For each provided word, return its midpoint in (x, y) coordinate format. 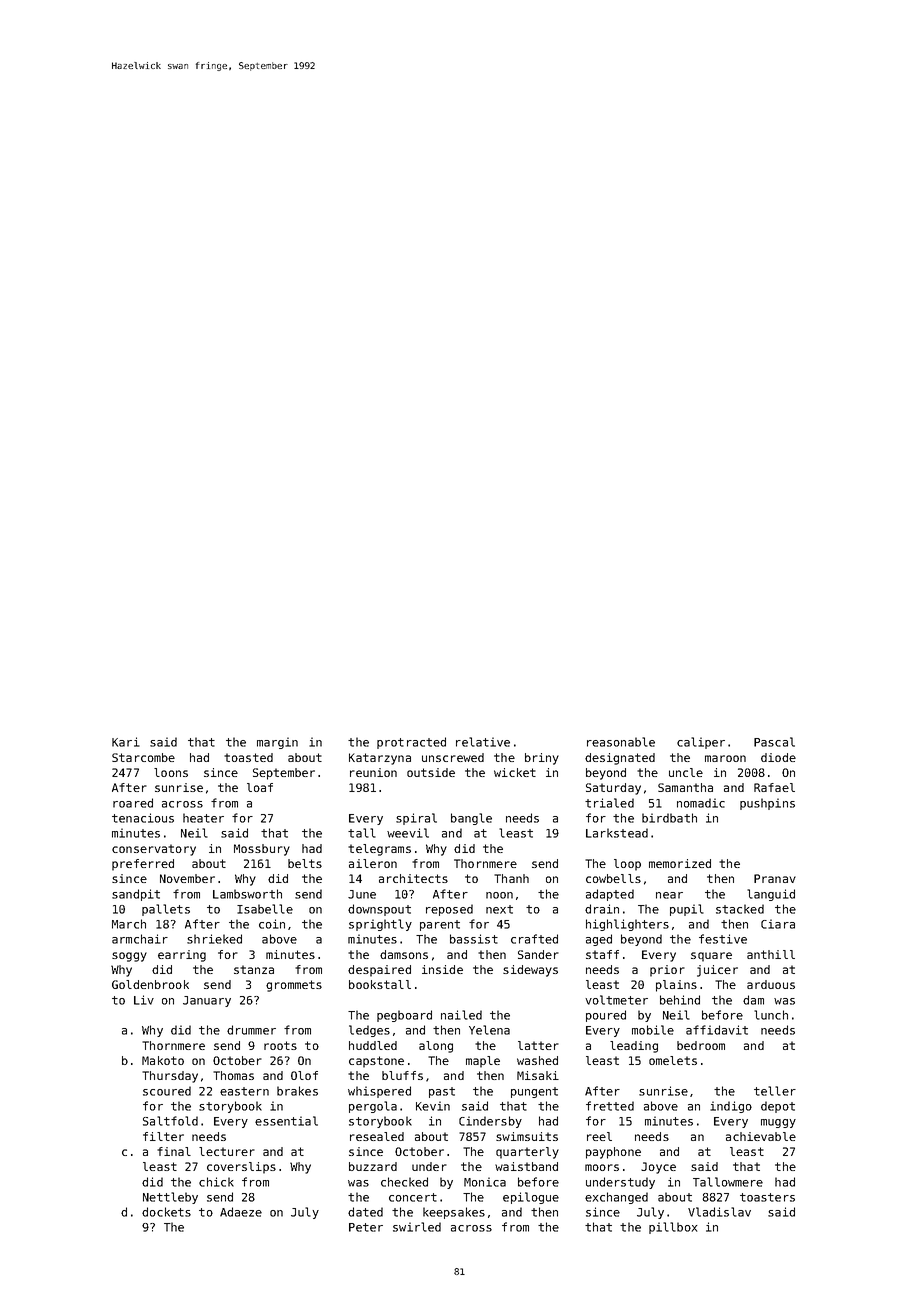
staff (602, 954)
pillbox (673, 1228)
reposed (449, 910)
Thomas (233, 1075)
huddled (373, 1045)
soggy (129, 957)
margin (277, 743)
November (187, 878)
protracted (411, 743)
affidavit (717, 1030)
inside (442, 969)
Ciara (778, 924)
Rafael (774, 787)
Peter (366, 1227)
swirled (417, 1227)
